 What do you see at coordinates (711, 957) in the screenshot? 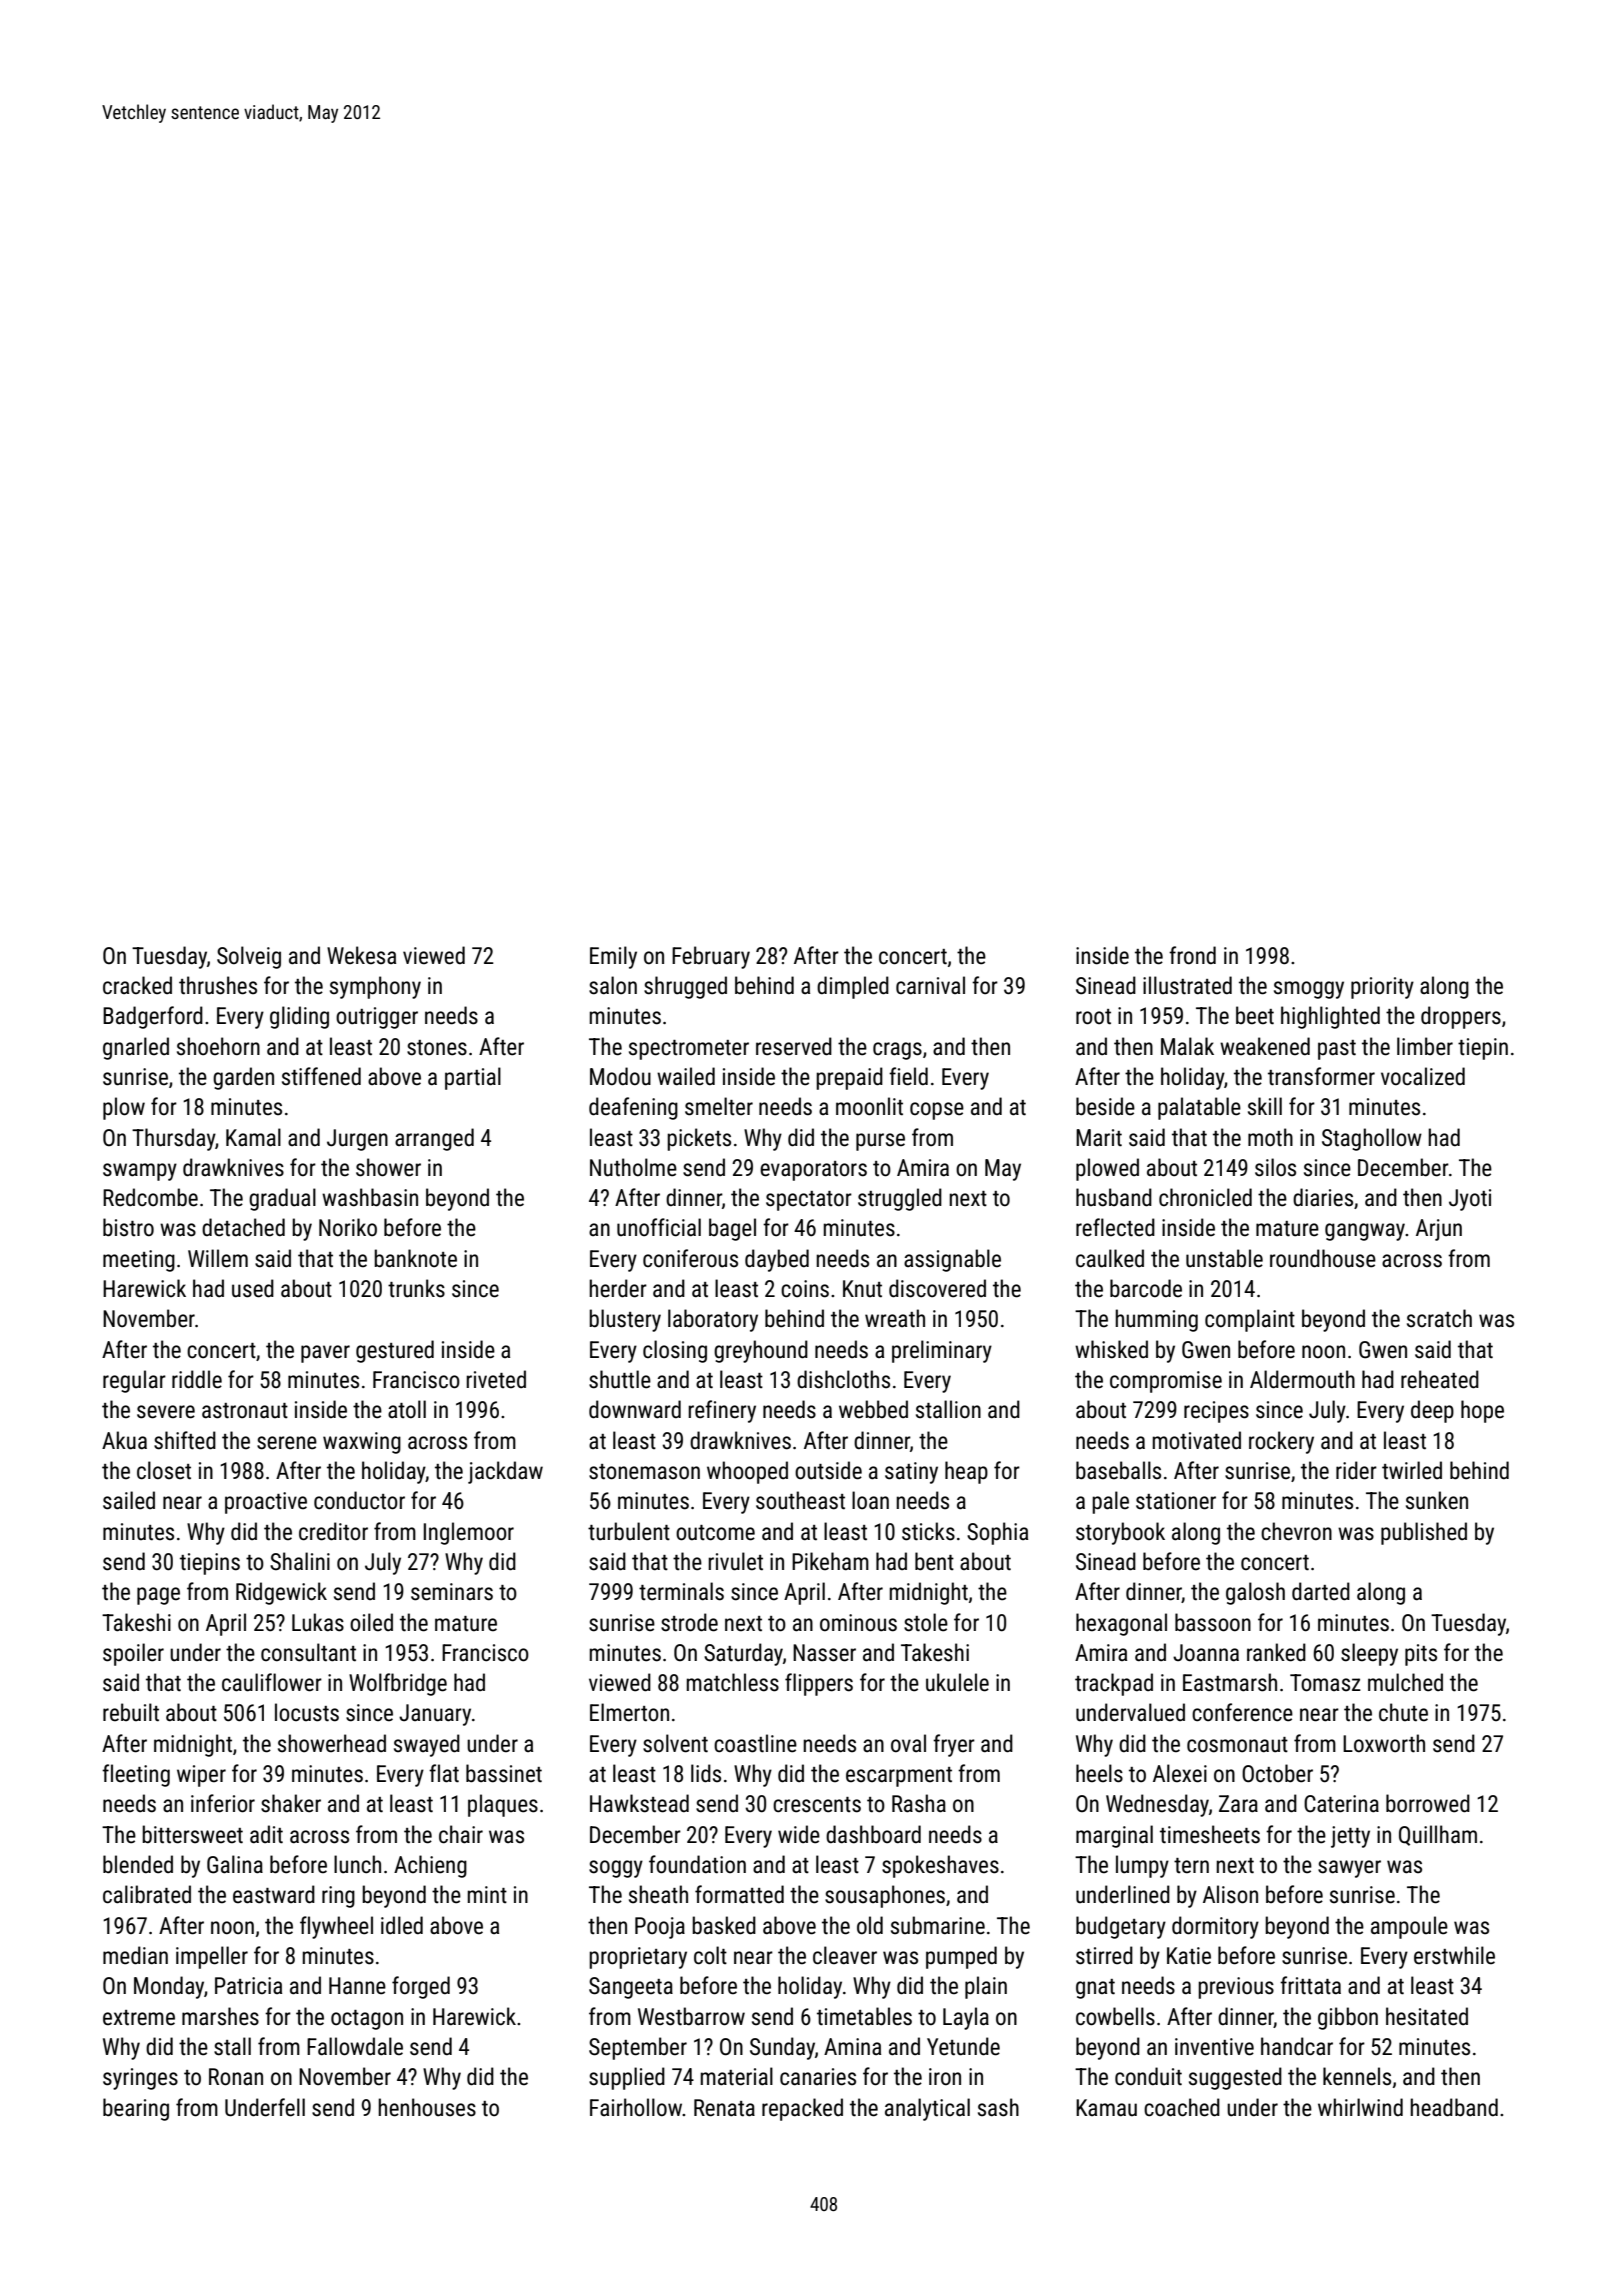
I see `February` at bounding box center [711, 957].
